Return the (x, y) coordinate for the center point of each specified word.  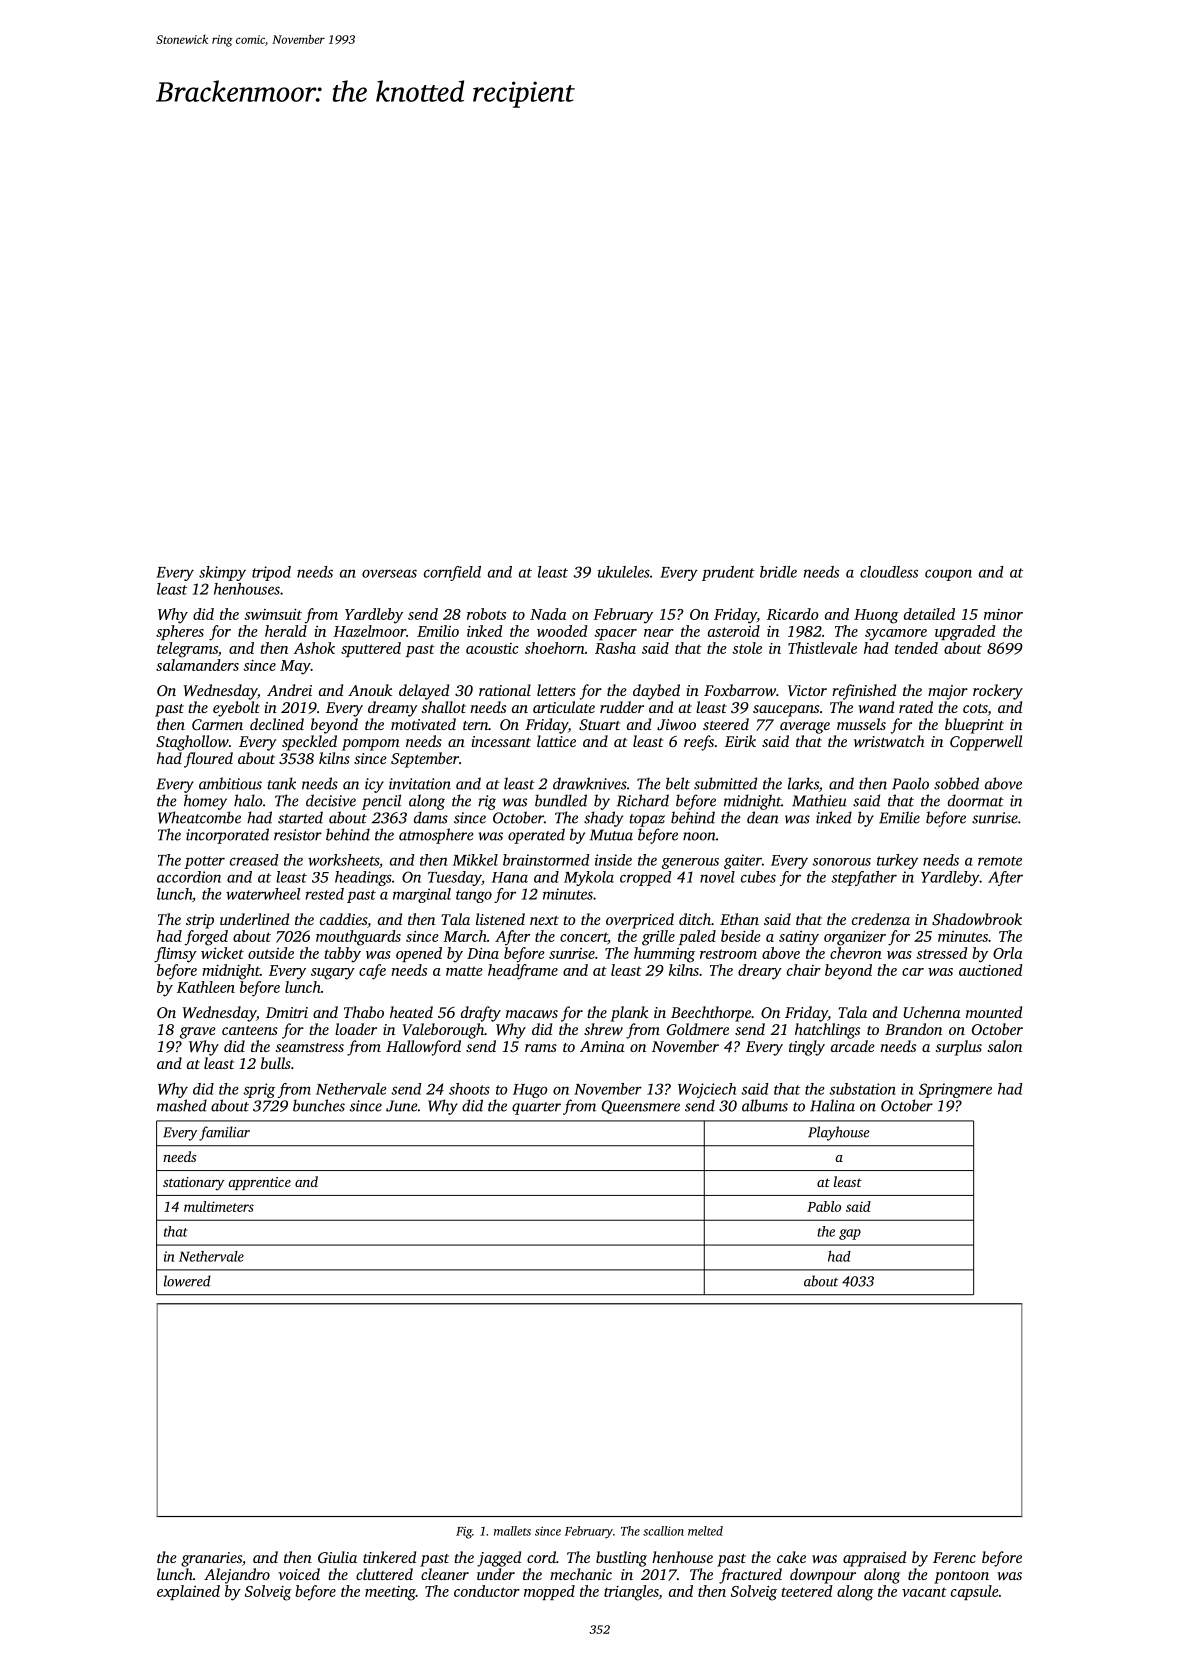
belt (678, 783)
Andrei (289, 690)
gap (850, 1234)
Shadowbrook (977, 919)
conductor (487, 1591)
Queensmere (641, 1107)
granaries (211, 1559)
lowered (187, 1281)
